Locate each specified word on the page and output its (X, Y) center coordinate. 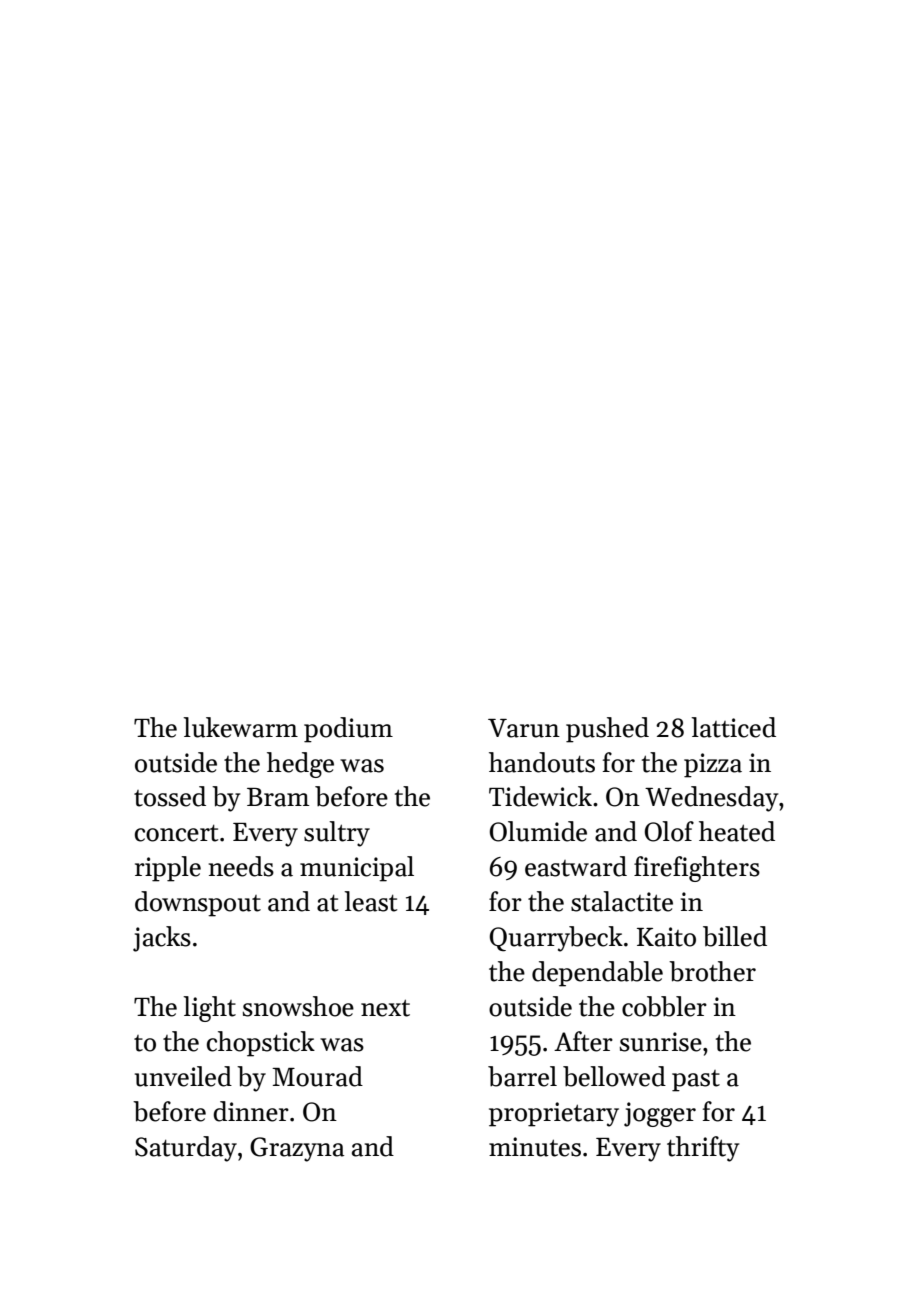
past (696, 1081)
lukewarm (240, 727)
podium (348, 730)
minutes (535, 1147)
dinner (251, 1111)
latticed (733, 727)
